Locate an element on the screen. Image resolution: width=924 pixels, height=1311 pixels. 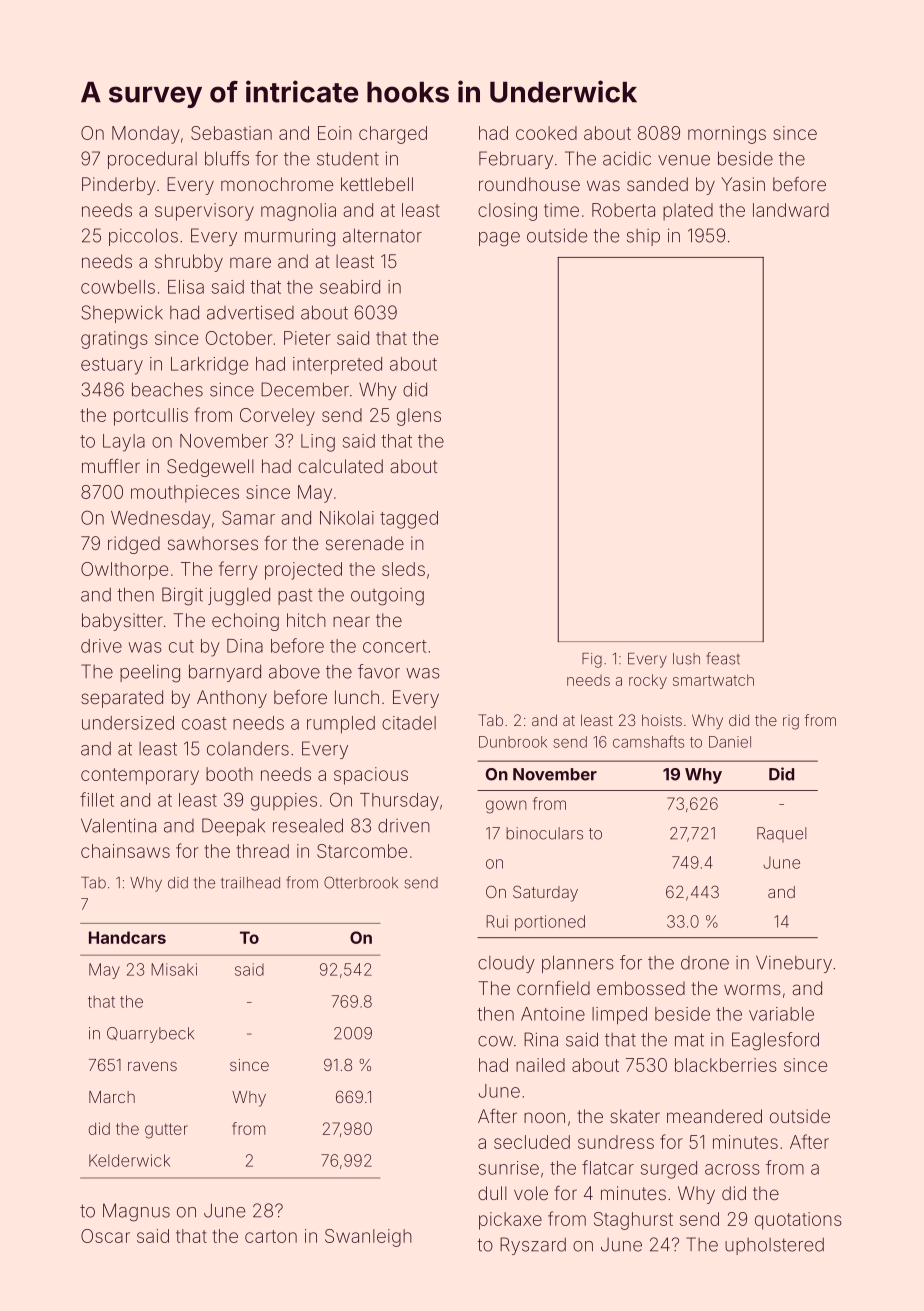
sunrise is located at coordinates (509, 1168).
